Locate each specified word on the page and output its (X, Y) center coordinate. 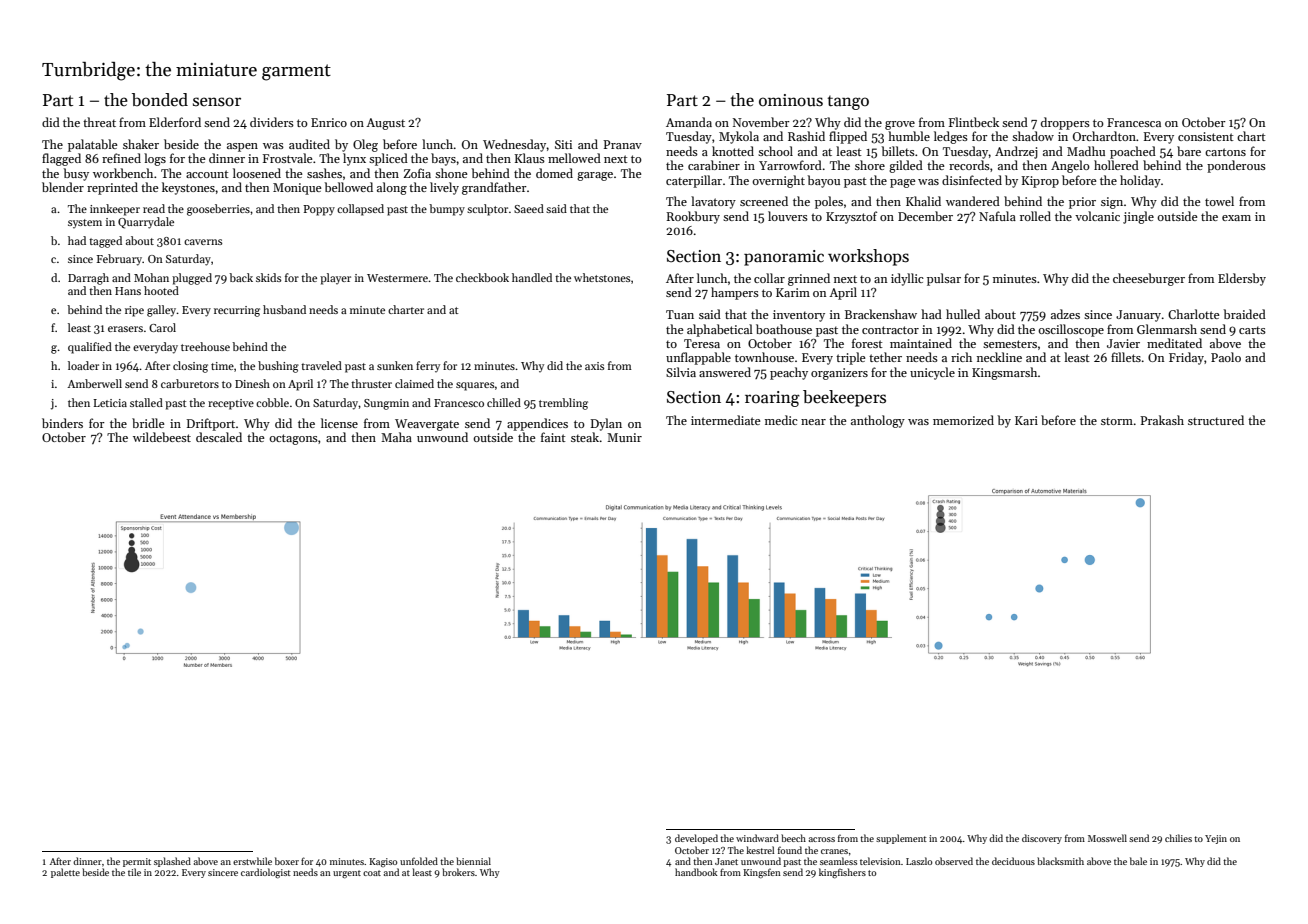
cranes (834, 851)
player (335, 279)
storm (1117, 421)
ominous (791, 100)
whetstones (602, 277)
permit (137, 862)
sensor (217, 102)
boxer (287, 861)
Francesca (1134, 122)
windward (757, 838)
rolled (1035, 216)
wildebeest (162, 437)
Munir (624, 437)
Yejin (1216, 839)
